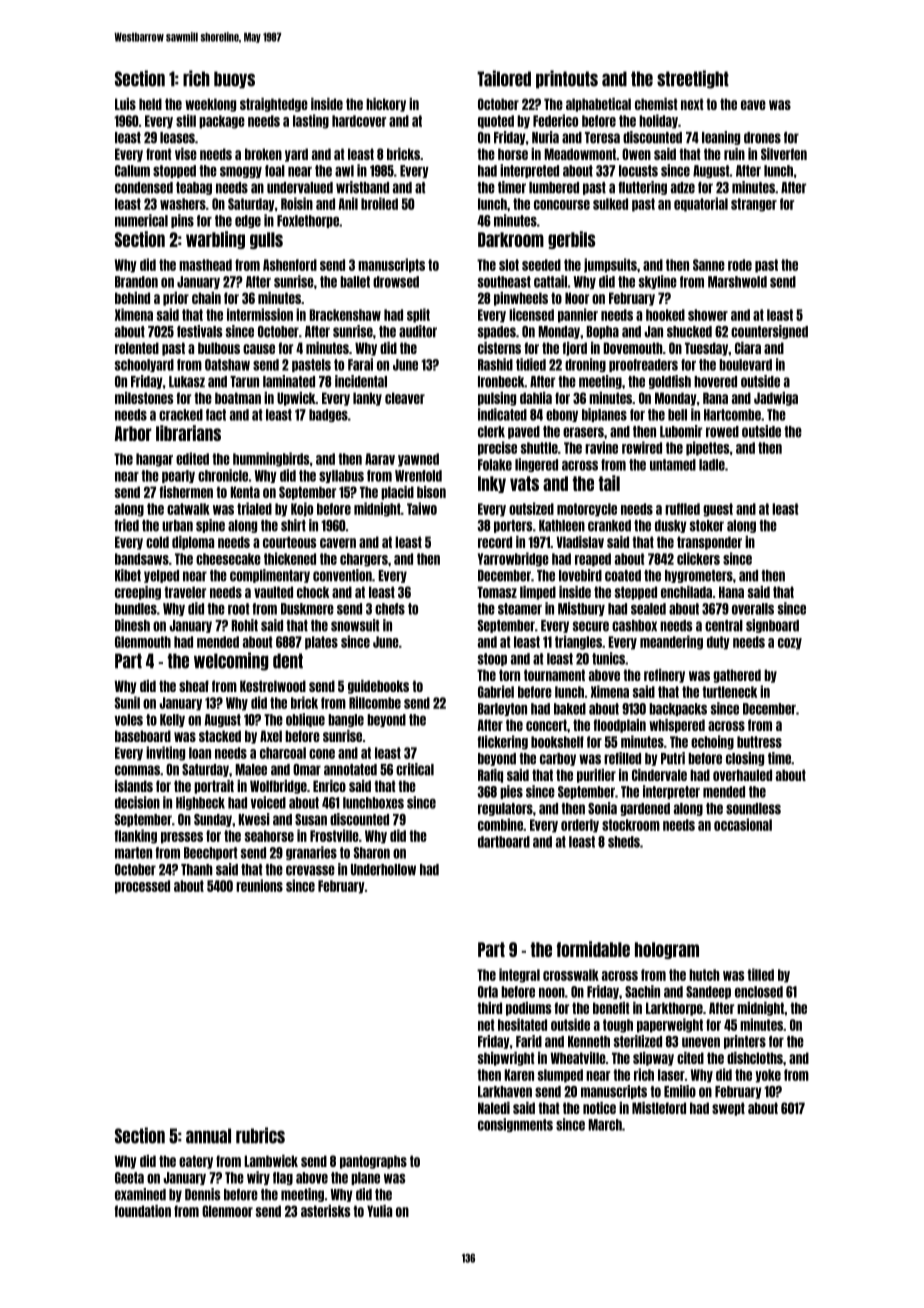 The image size is (924, 1308). What do you see at coordinates (143, 1211) in the document?
I see `foundation` at bounding box center [143, 1211].
